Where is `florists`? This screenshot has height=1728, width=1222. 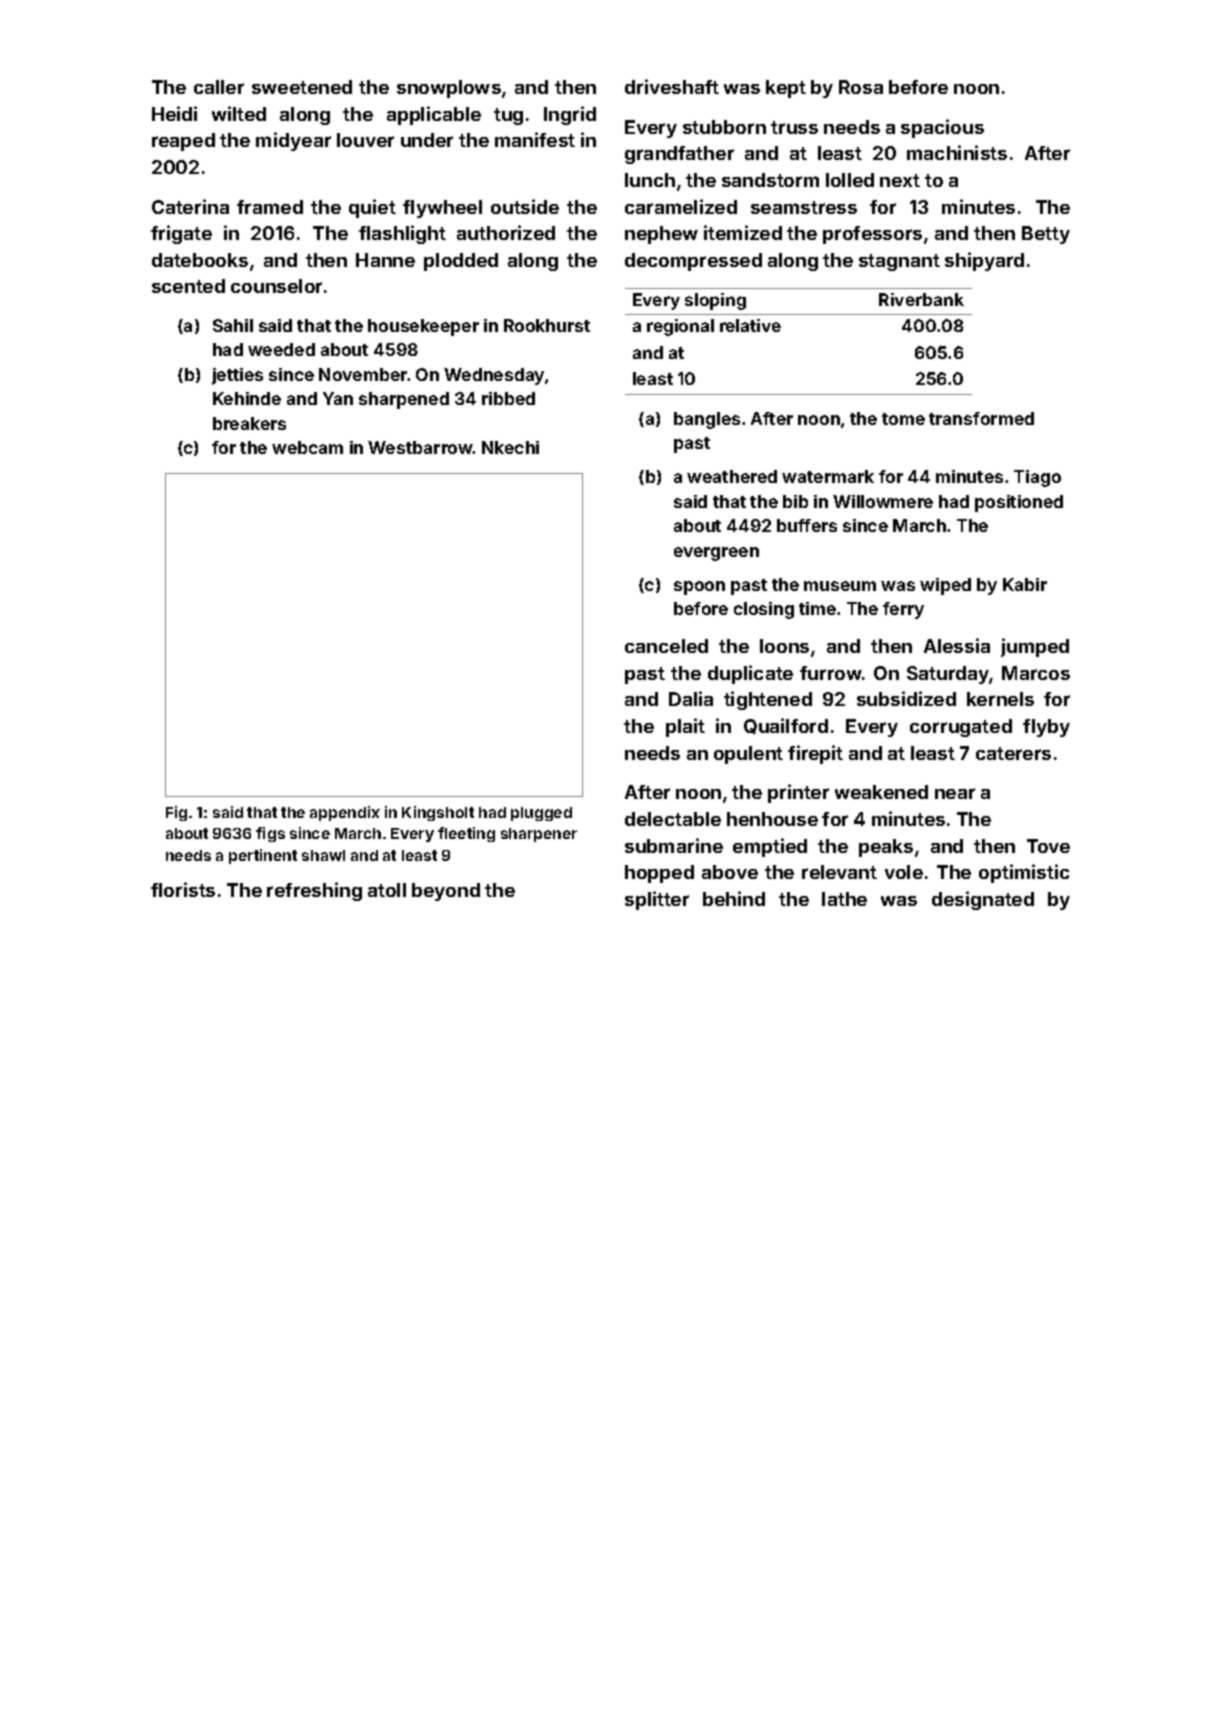 florists is located at coordinates (183, 889).
